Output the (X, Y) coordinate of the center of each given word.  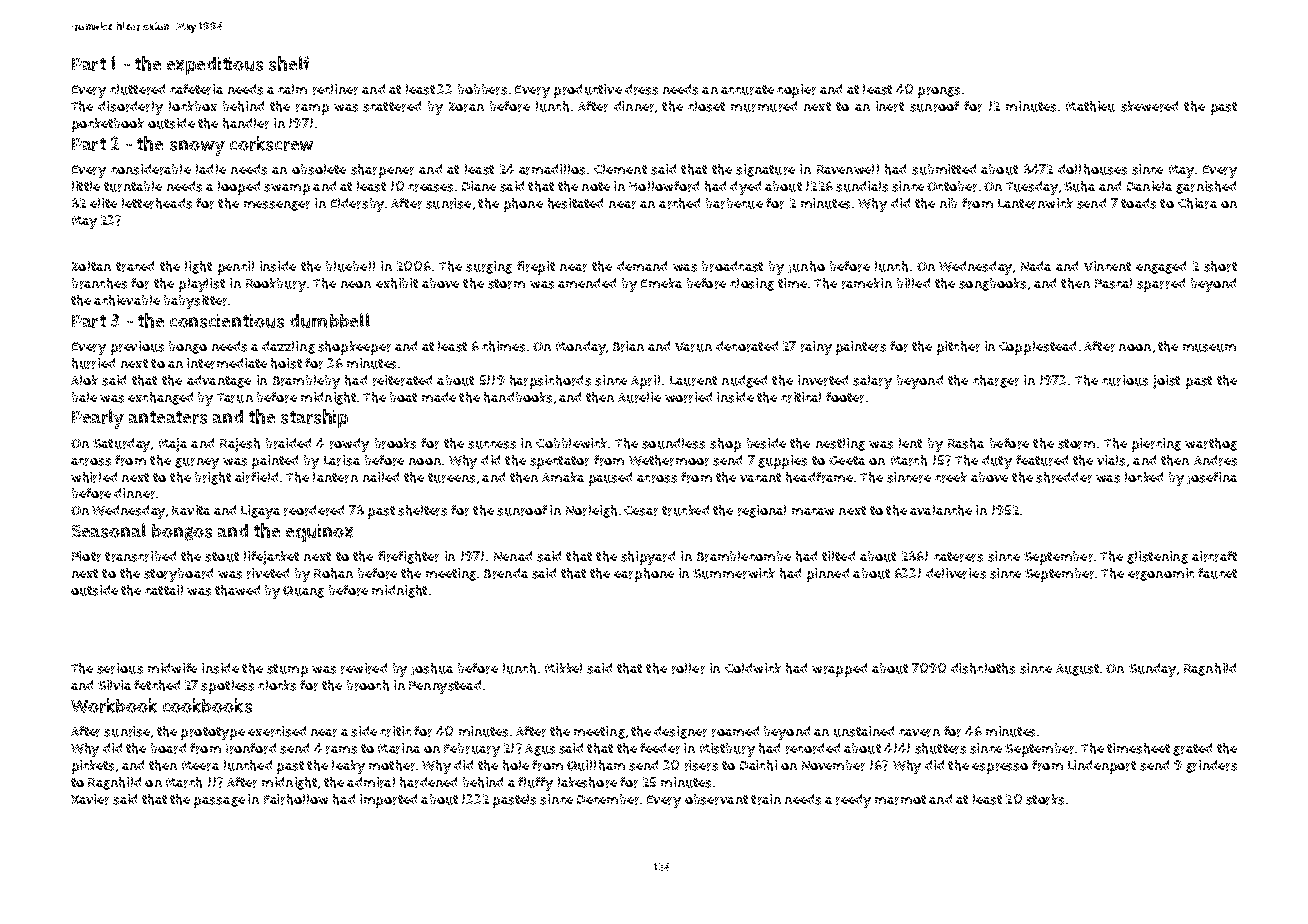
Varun (693, 347)
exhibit (397, 283)
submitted (944, 169)
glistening (1157, 557)
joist (1166, 382)
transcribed (140, 556)
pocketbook (108, 125)
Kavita (191, 510)
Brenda (506, 573)
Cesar (641, 511)
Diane (479, 186)
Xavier (90, 799)
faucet (1217, 573)
